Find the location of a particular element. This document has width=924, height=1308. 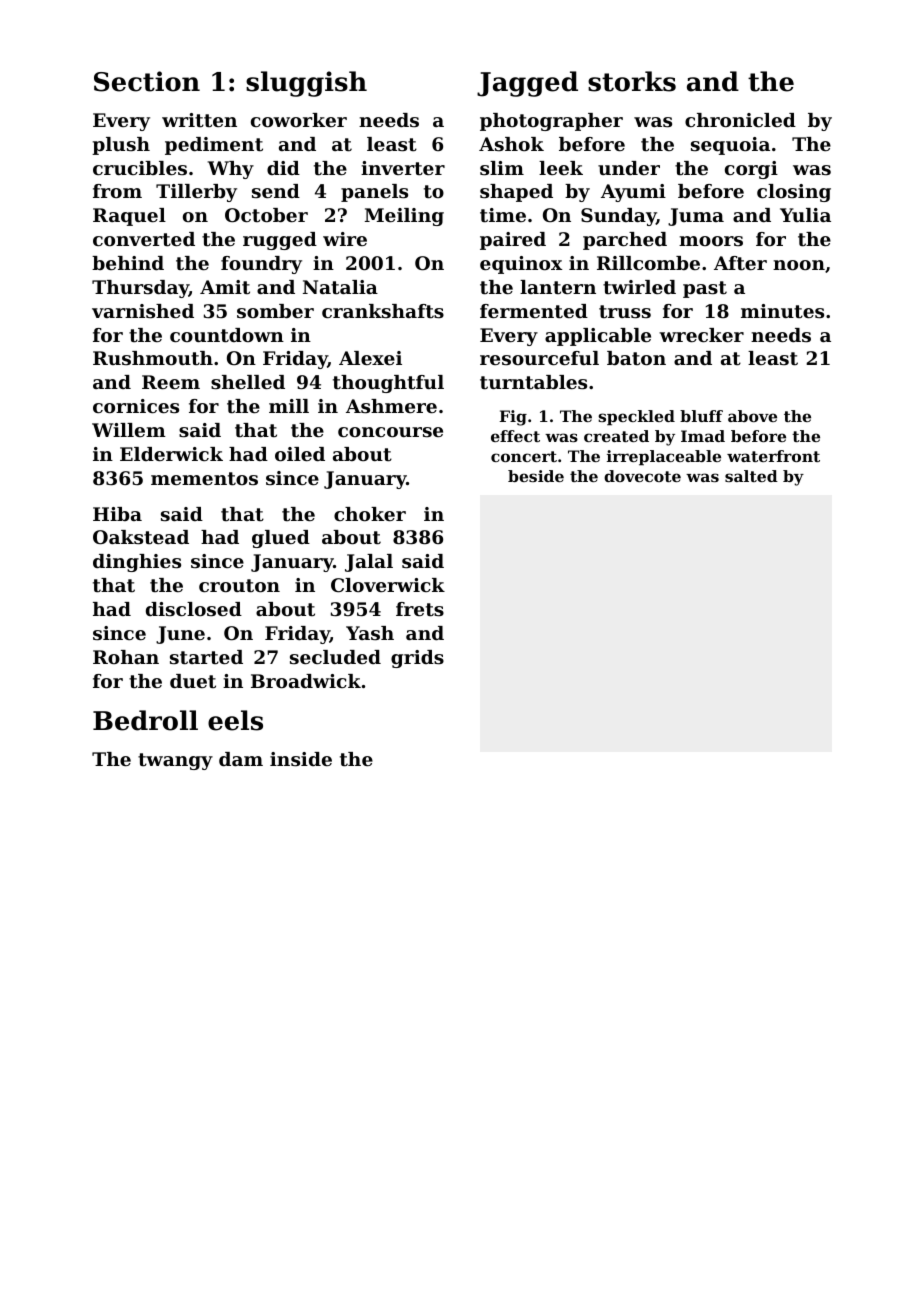

sluggish is located at coordinates (306, 84).
